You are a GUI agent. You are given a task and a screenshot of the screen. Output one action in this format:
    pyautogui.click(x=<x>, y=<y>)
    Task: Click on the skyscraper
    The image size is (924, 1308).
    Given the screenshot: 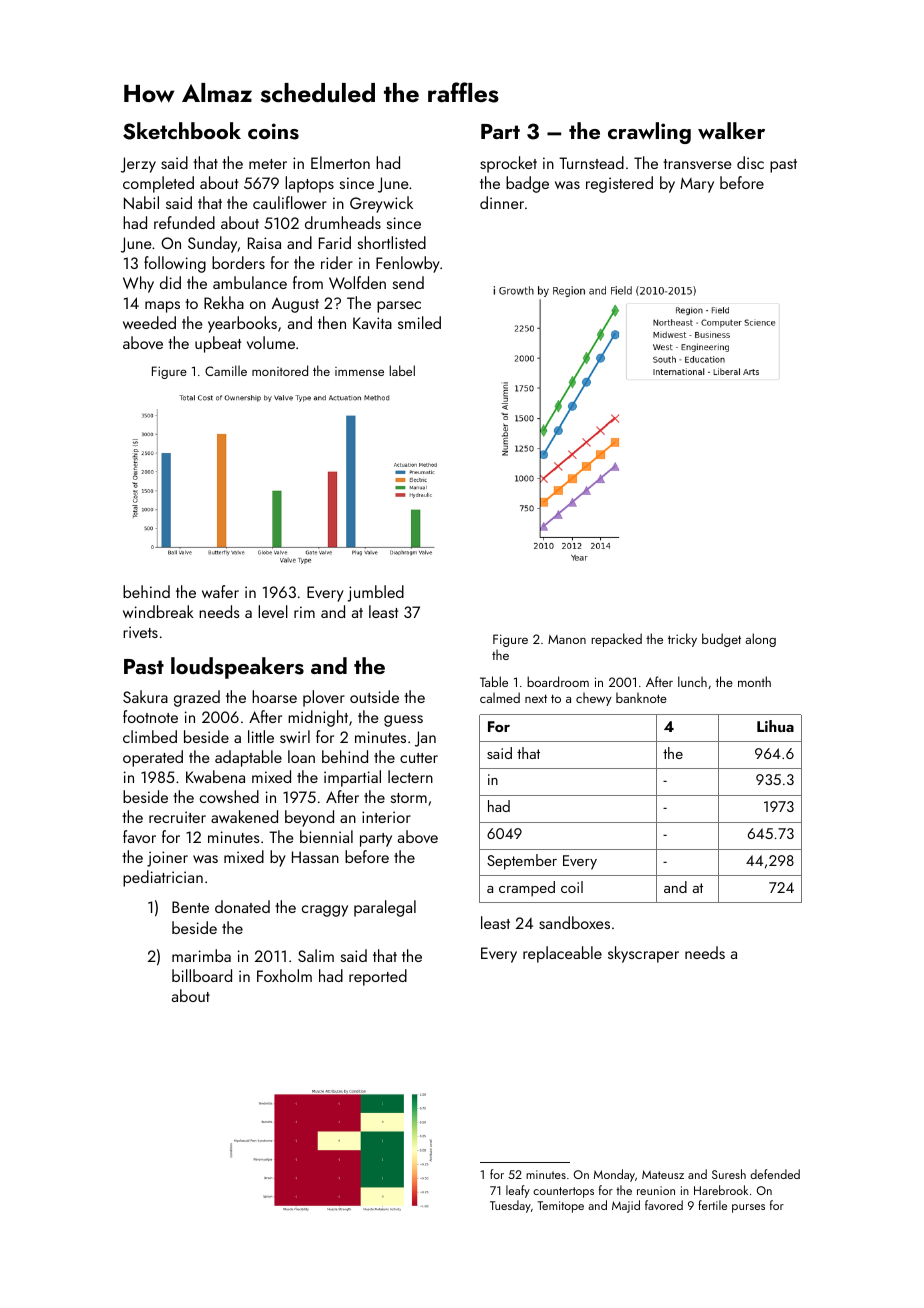 What is the action you would take?
    pyautogui.click(x=643, y=954)
